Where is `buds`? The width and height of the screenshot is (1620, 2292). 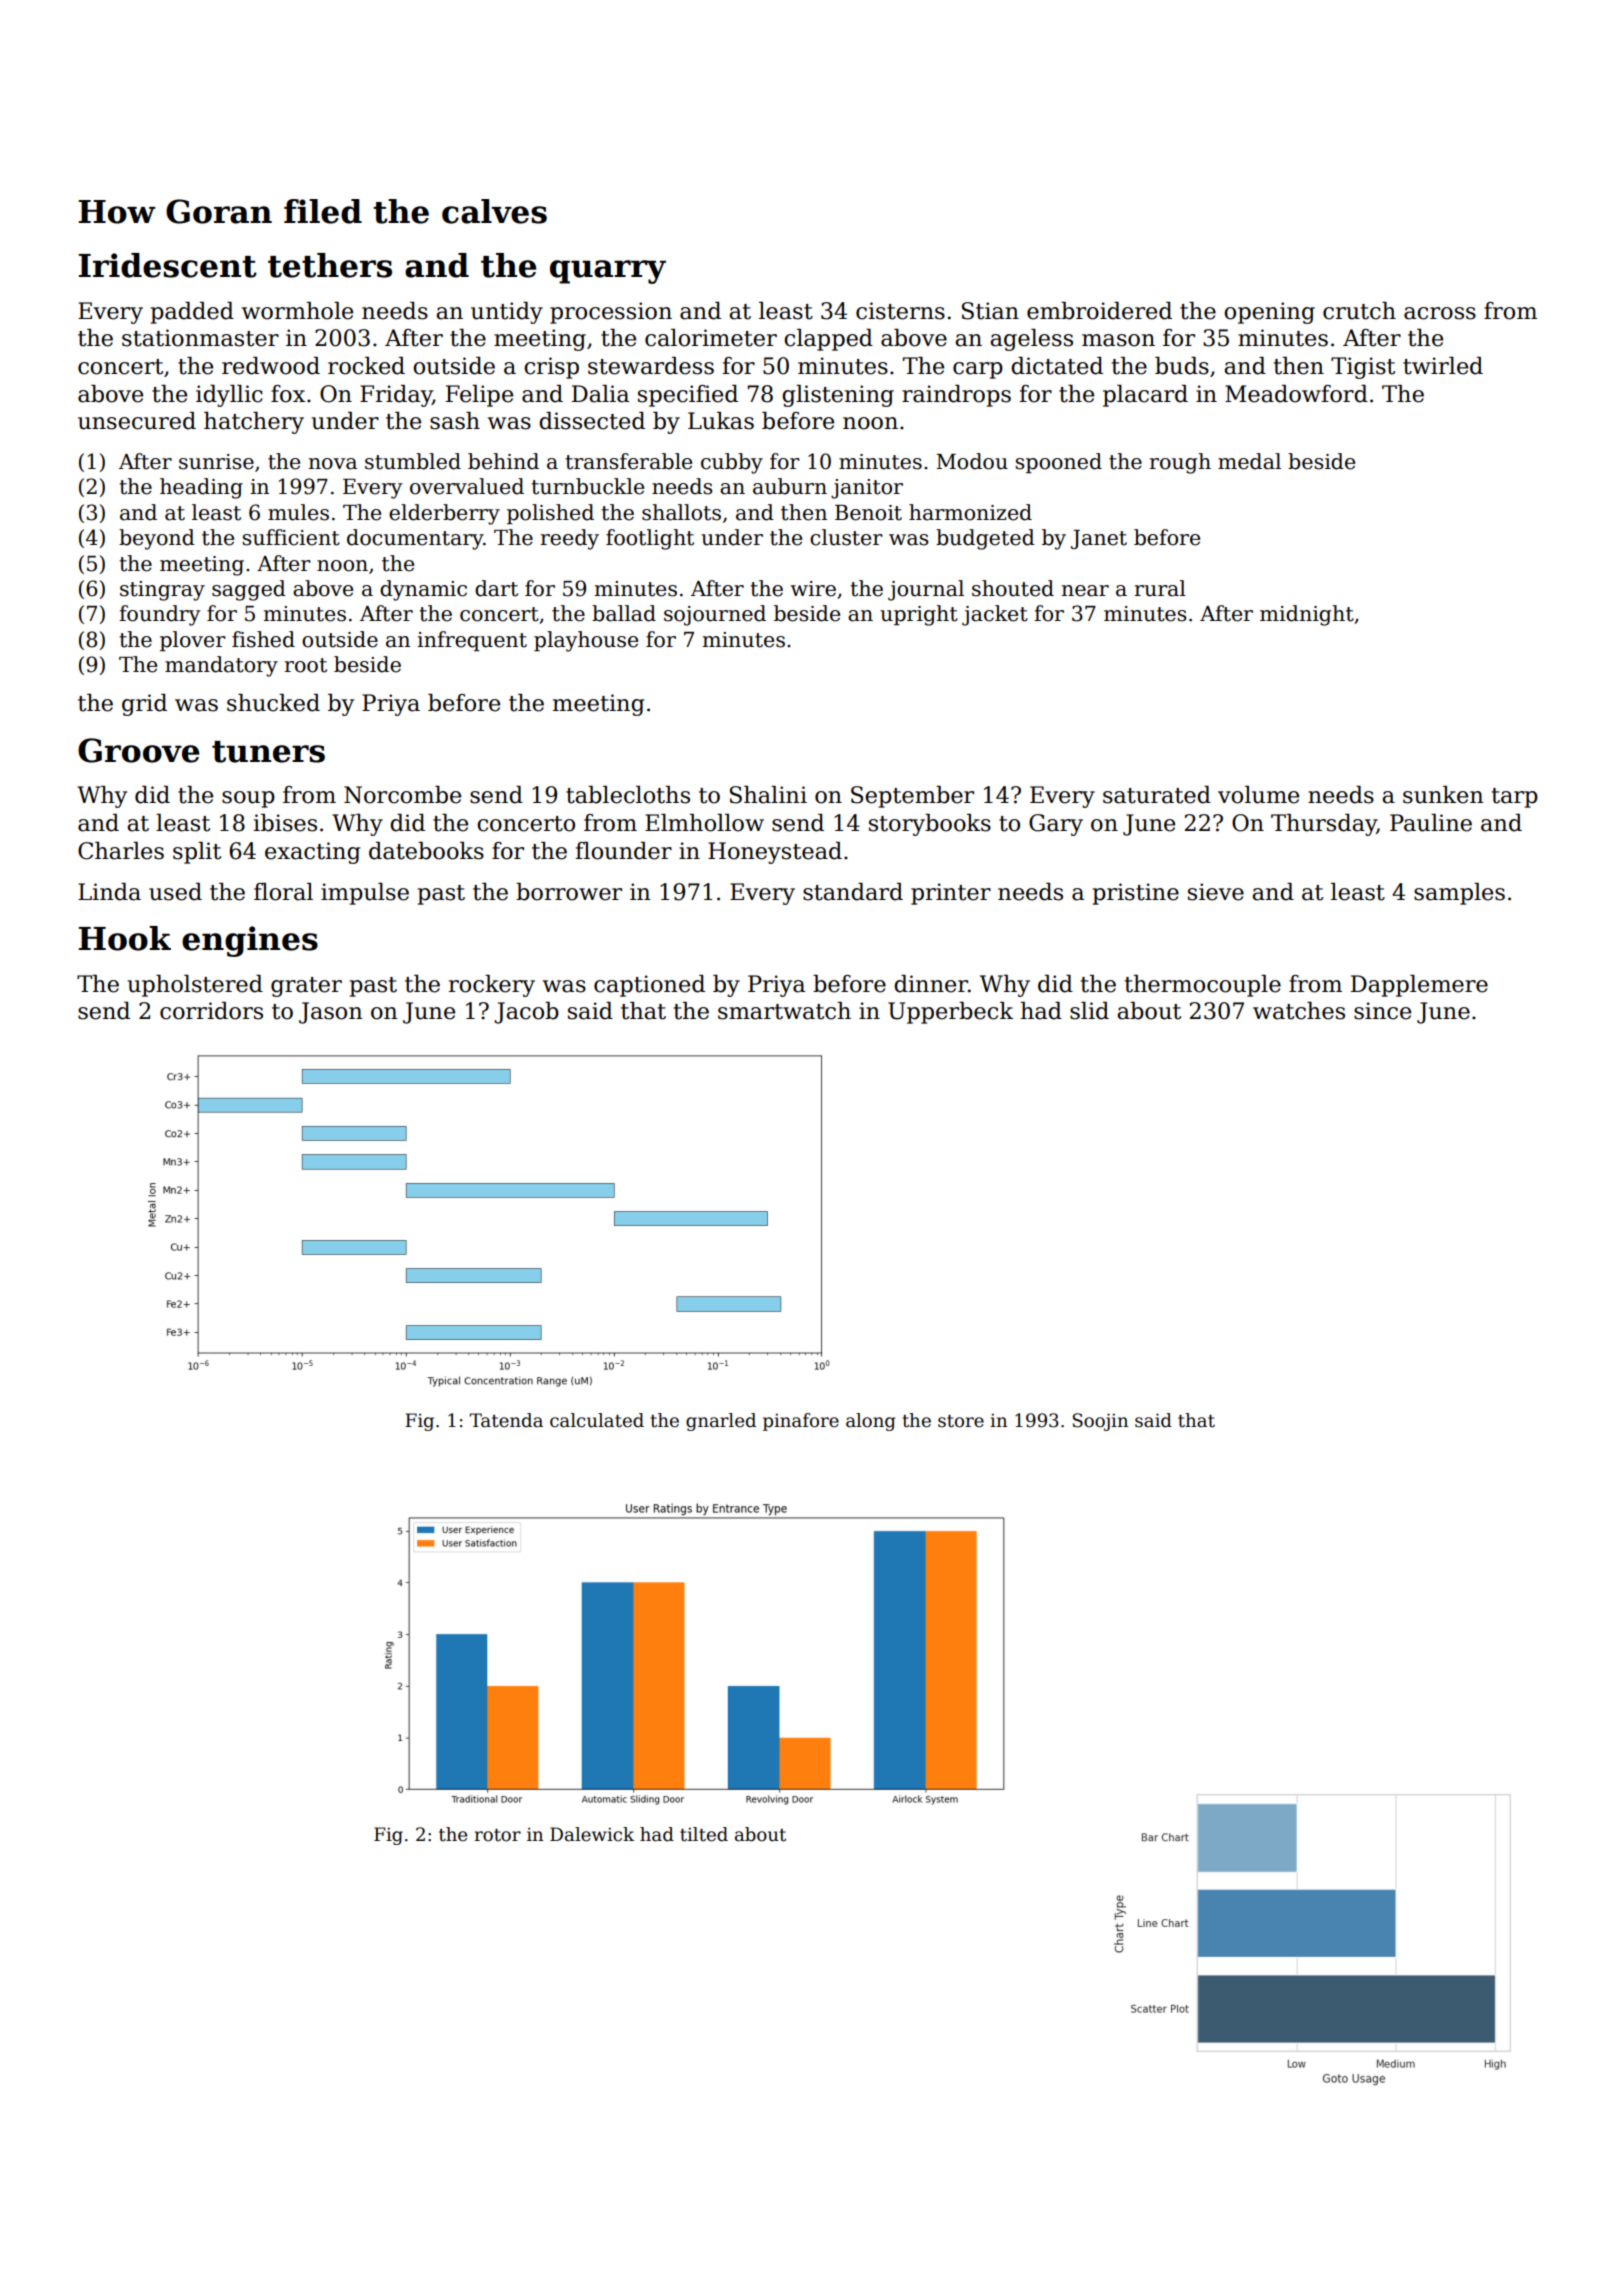
buds is located at coordinates (1182, 366).
